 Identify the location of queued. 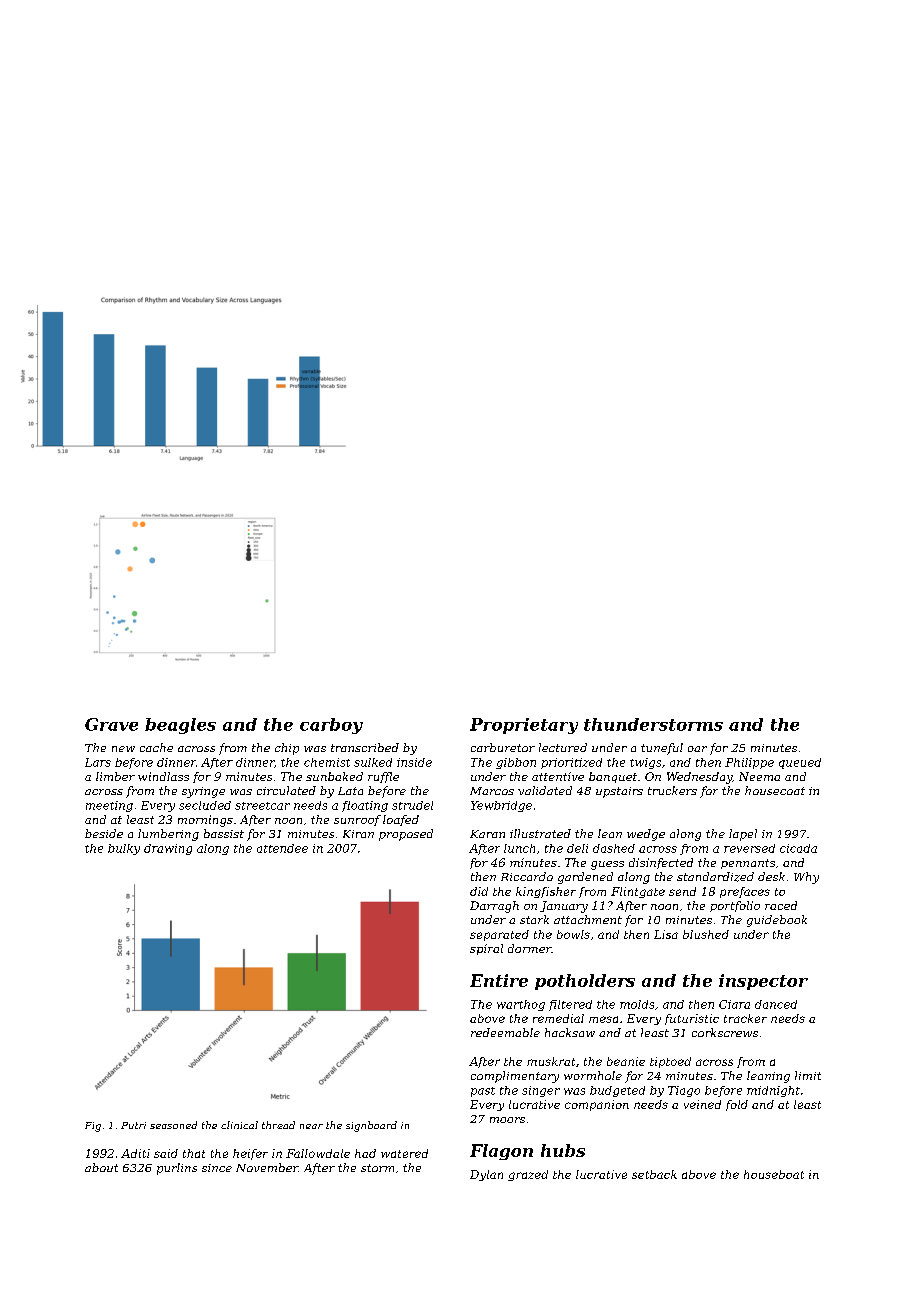
(800, 763).
